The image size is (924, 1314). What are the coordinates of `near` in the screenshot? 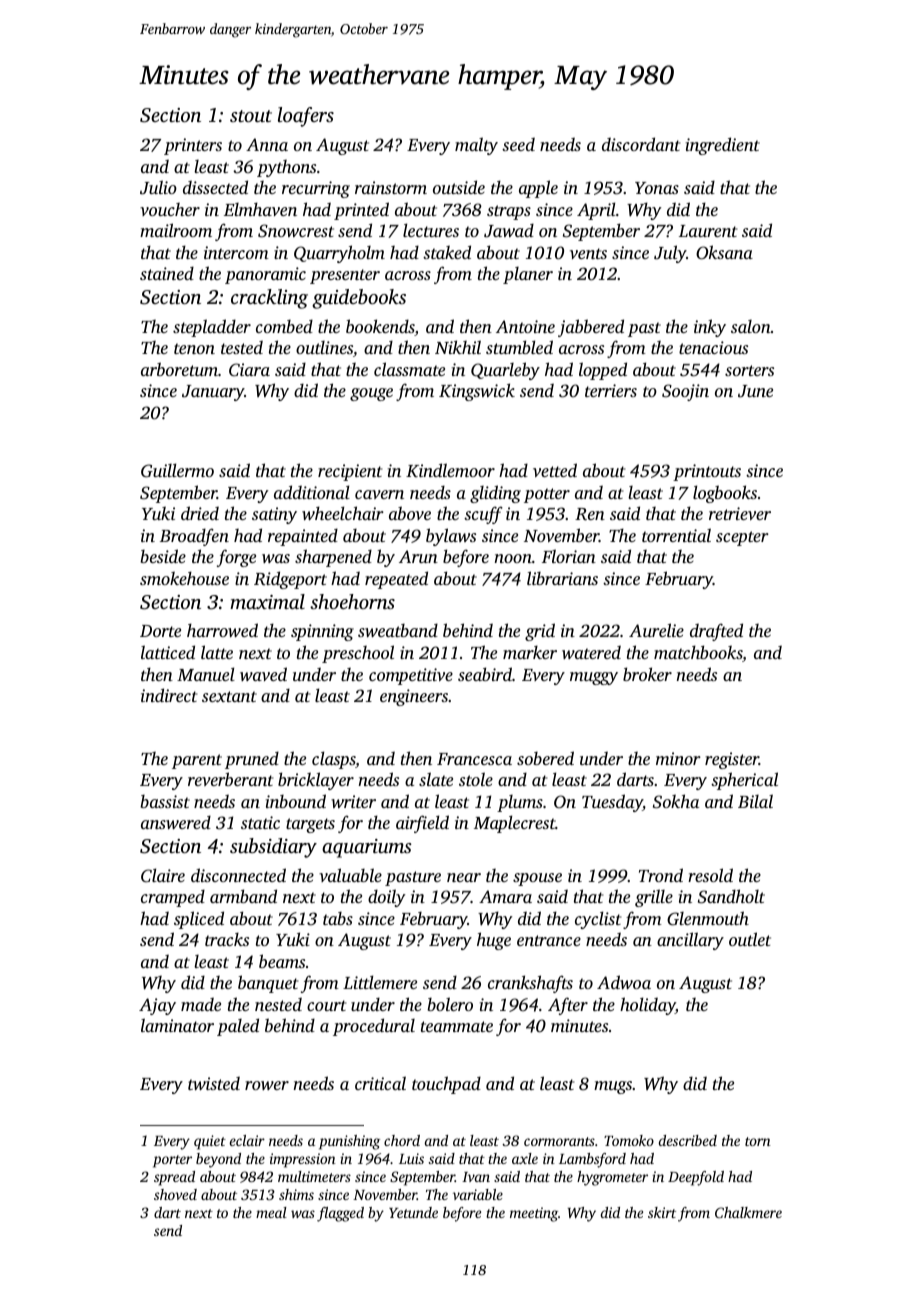 It's located at (464, 877).
